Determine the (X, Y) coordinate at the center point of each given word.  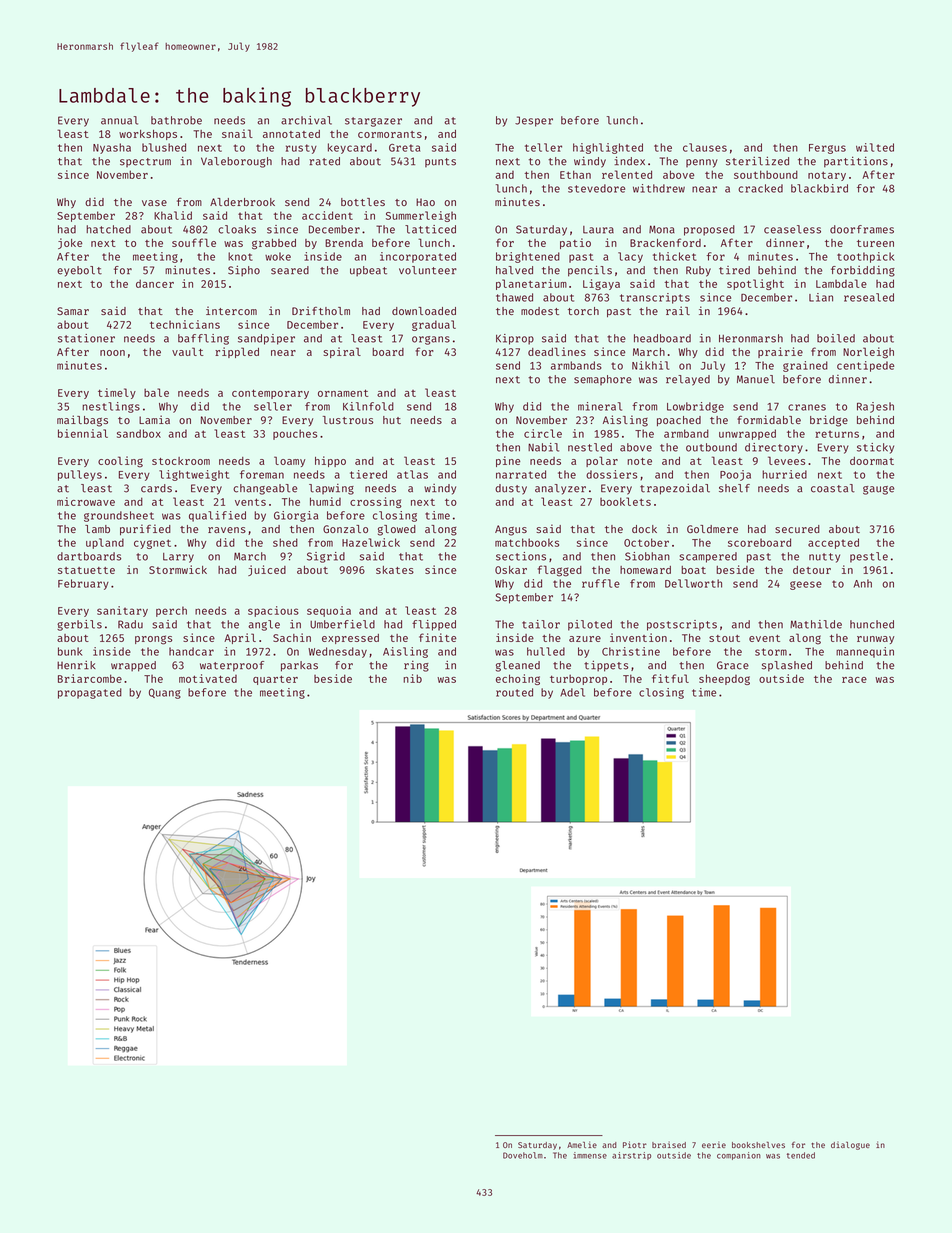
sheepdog (724, 679)
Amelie (582, 1144)
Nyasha (112, 148)
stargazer (373, 122)
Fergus (827, 149)
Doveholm (523, 1155)
